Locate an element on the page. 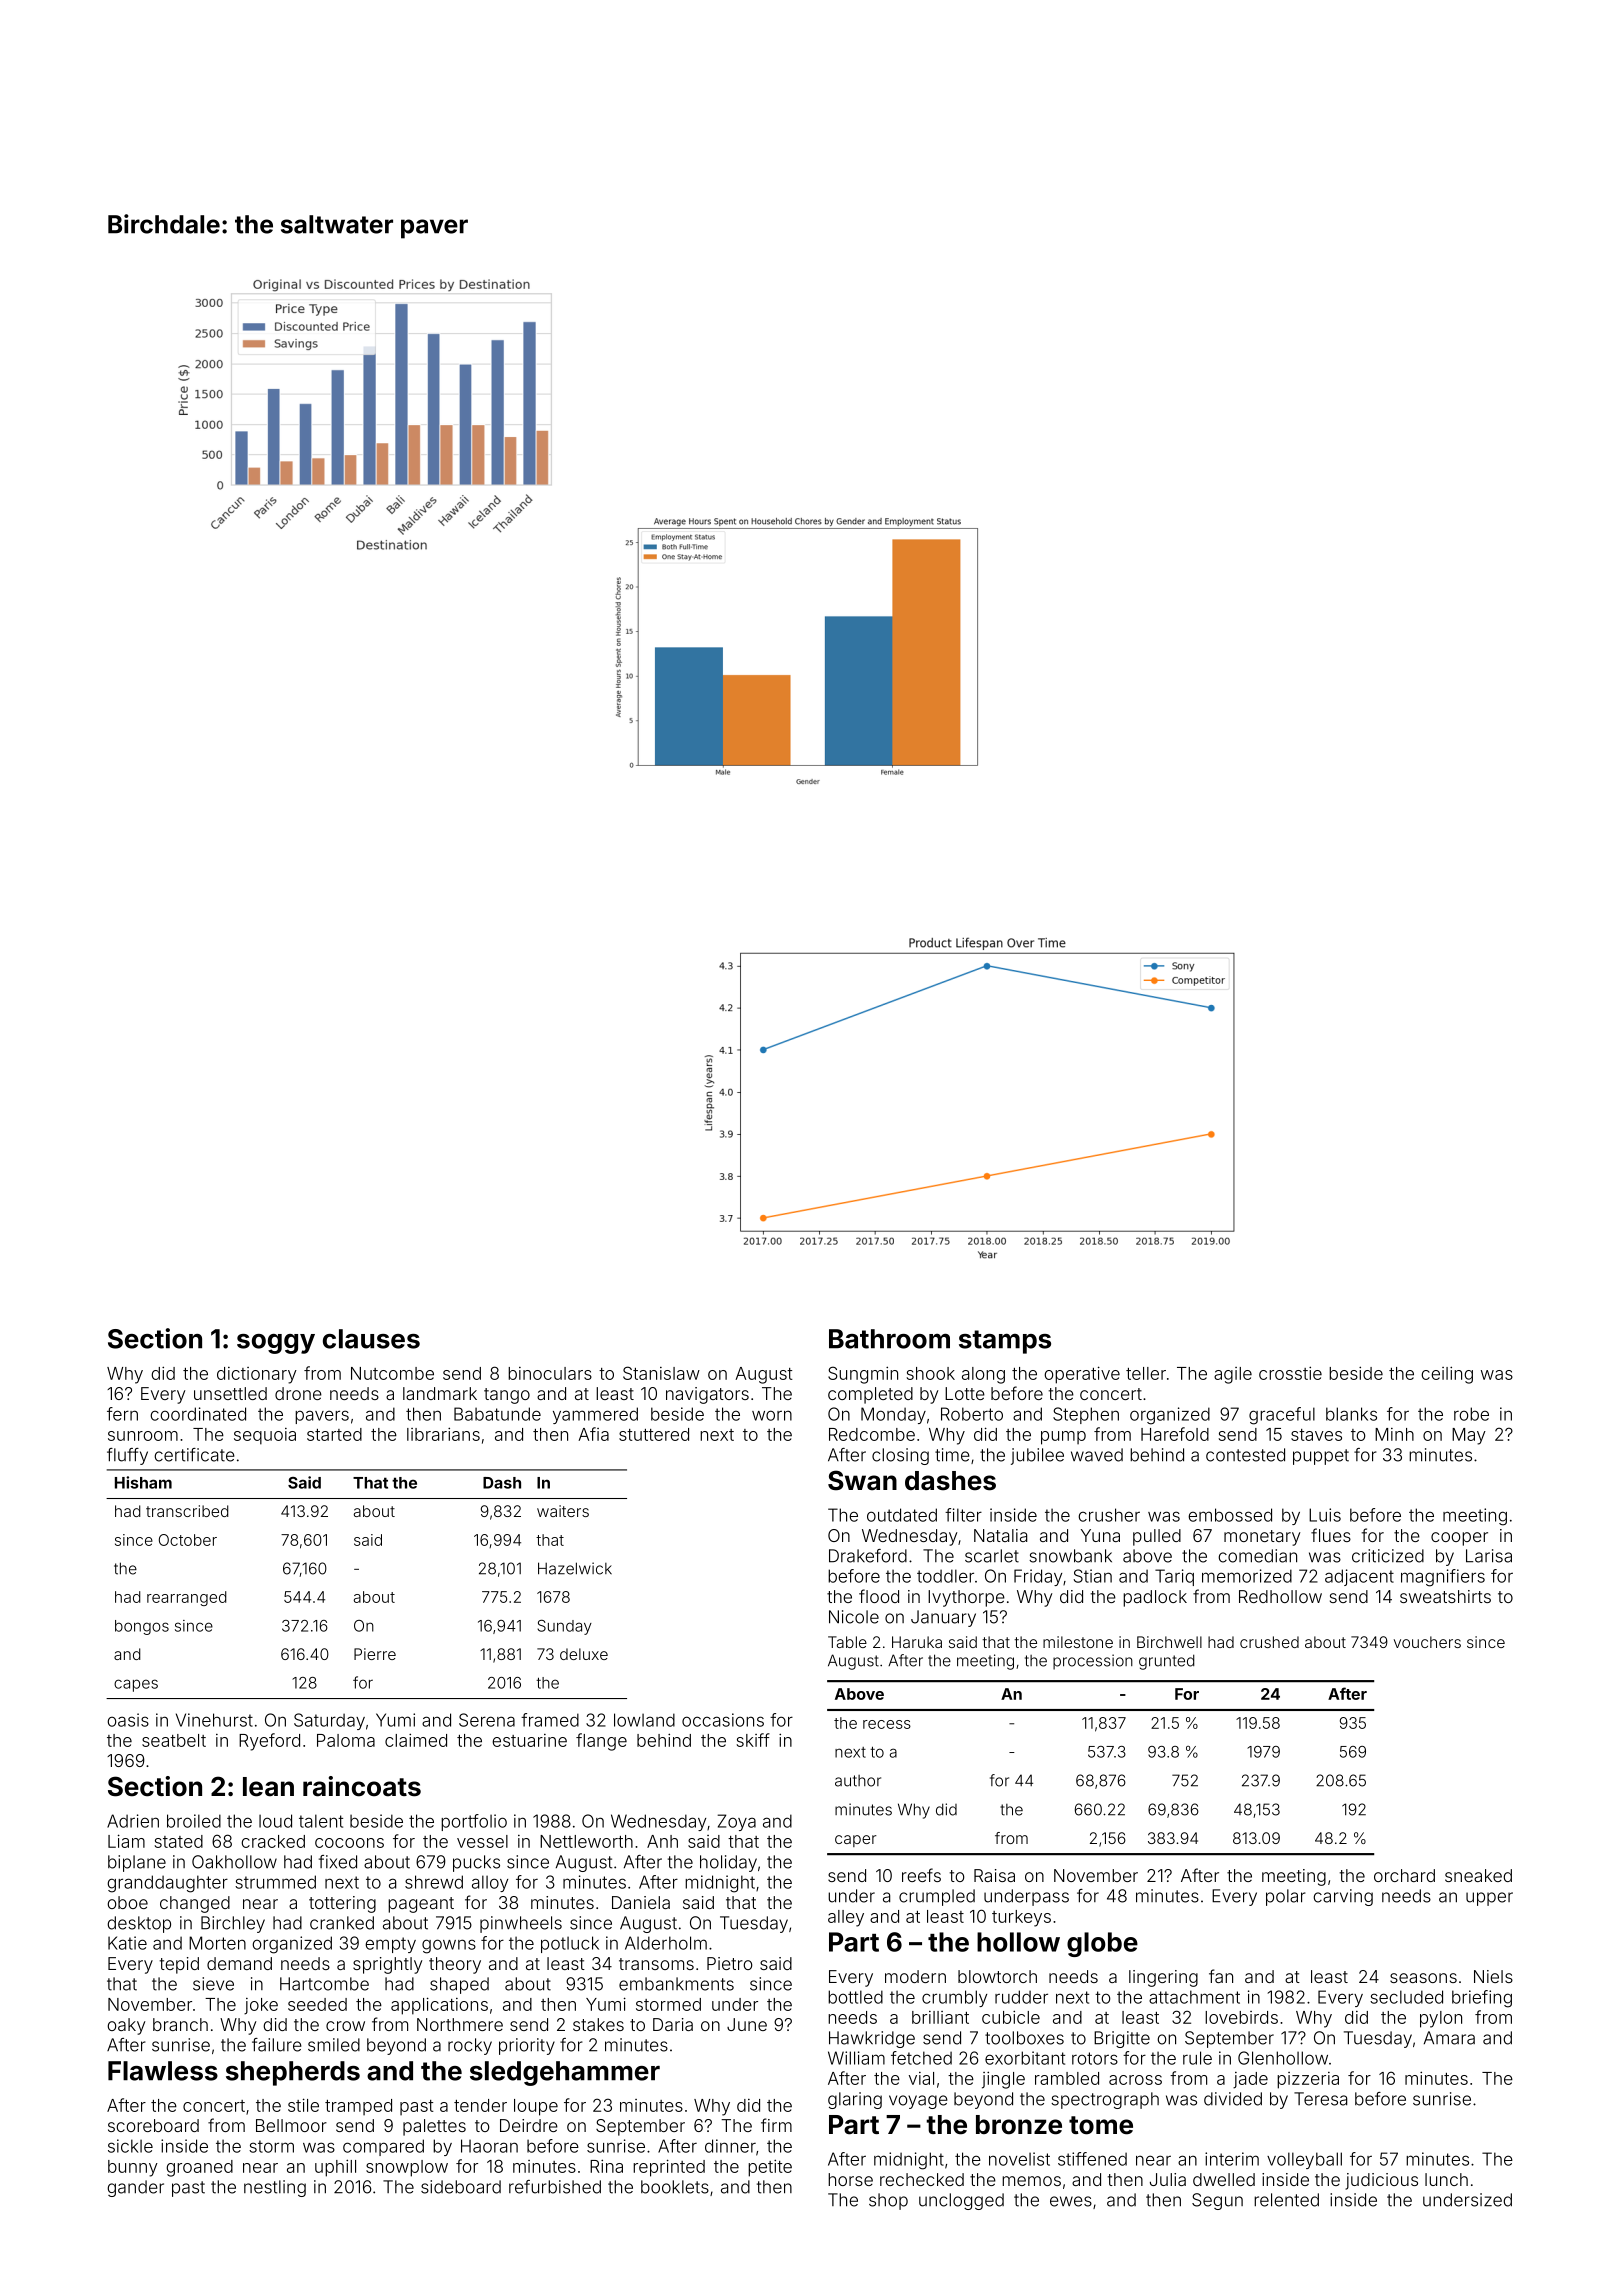 This page has height=2292, width=1620. recess is located at coordinates (887, 1724).
